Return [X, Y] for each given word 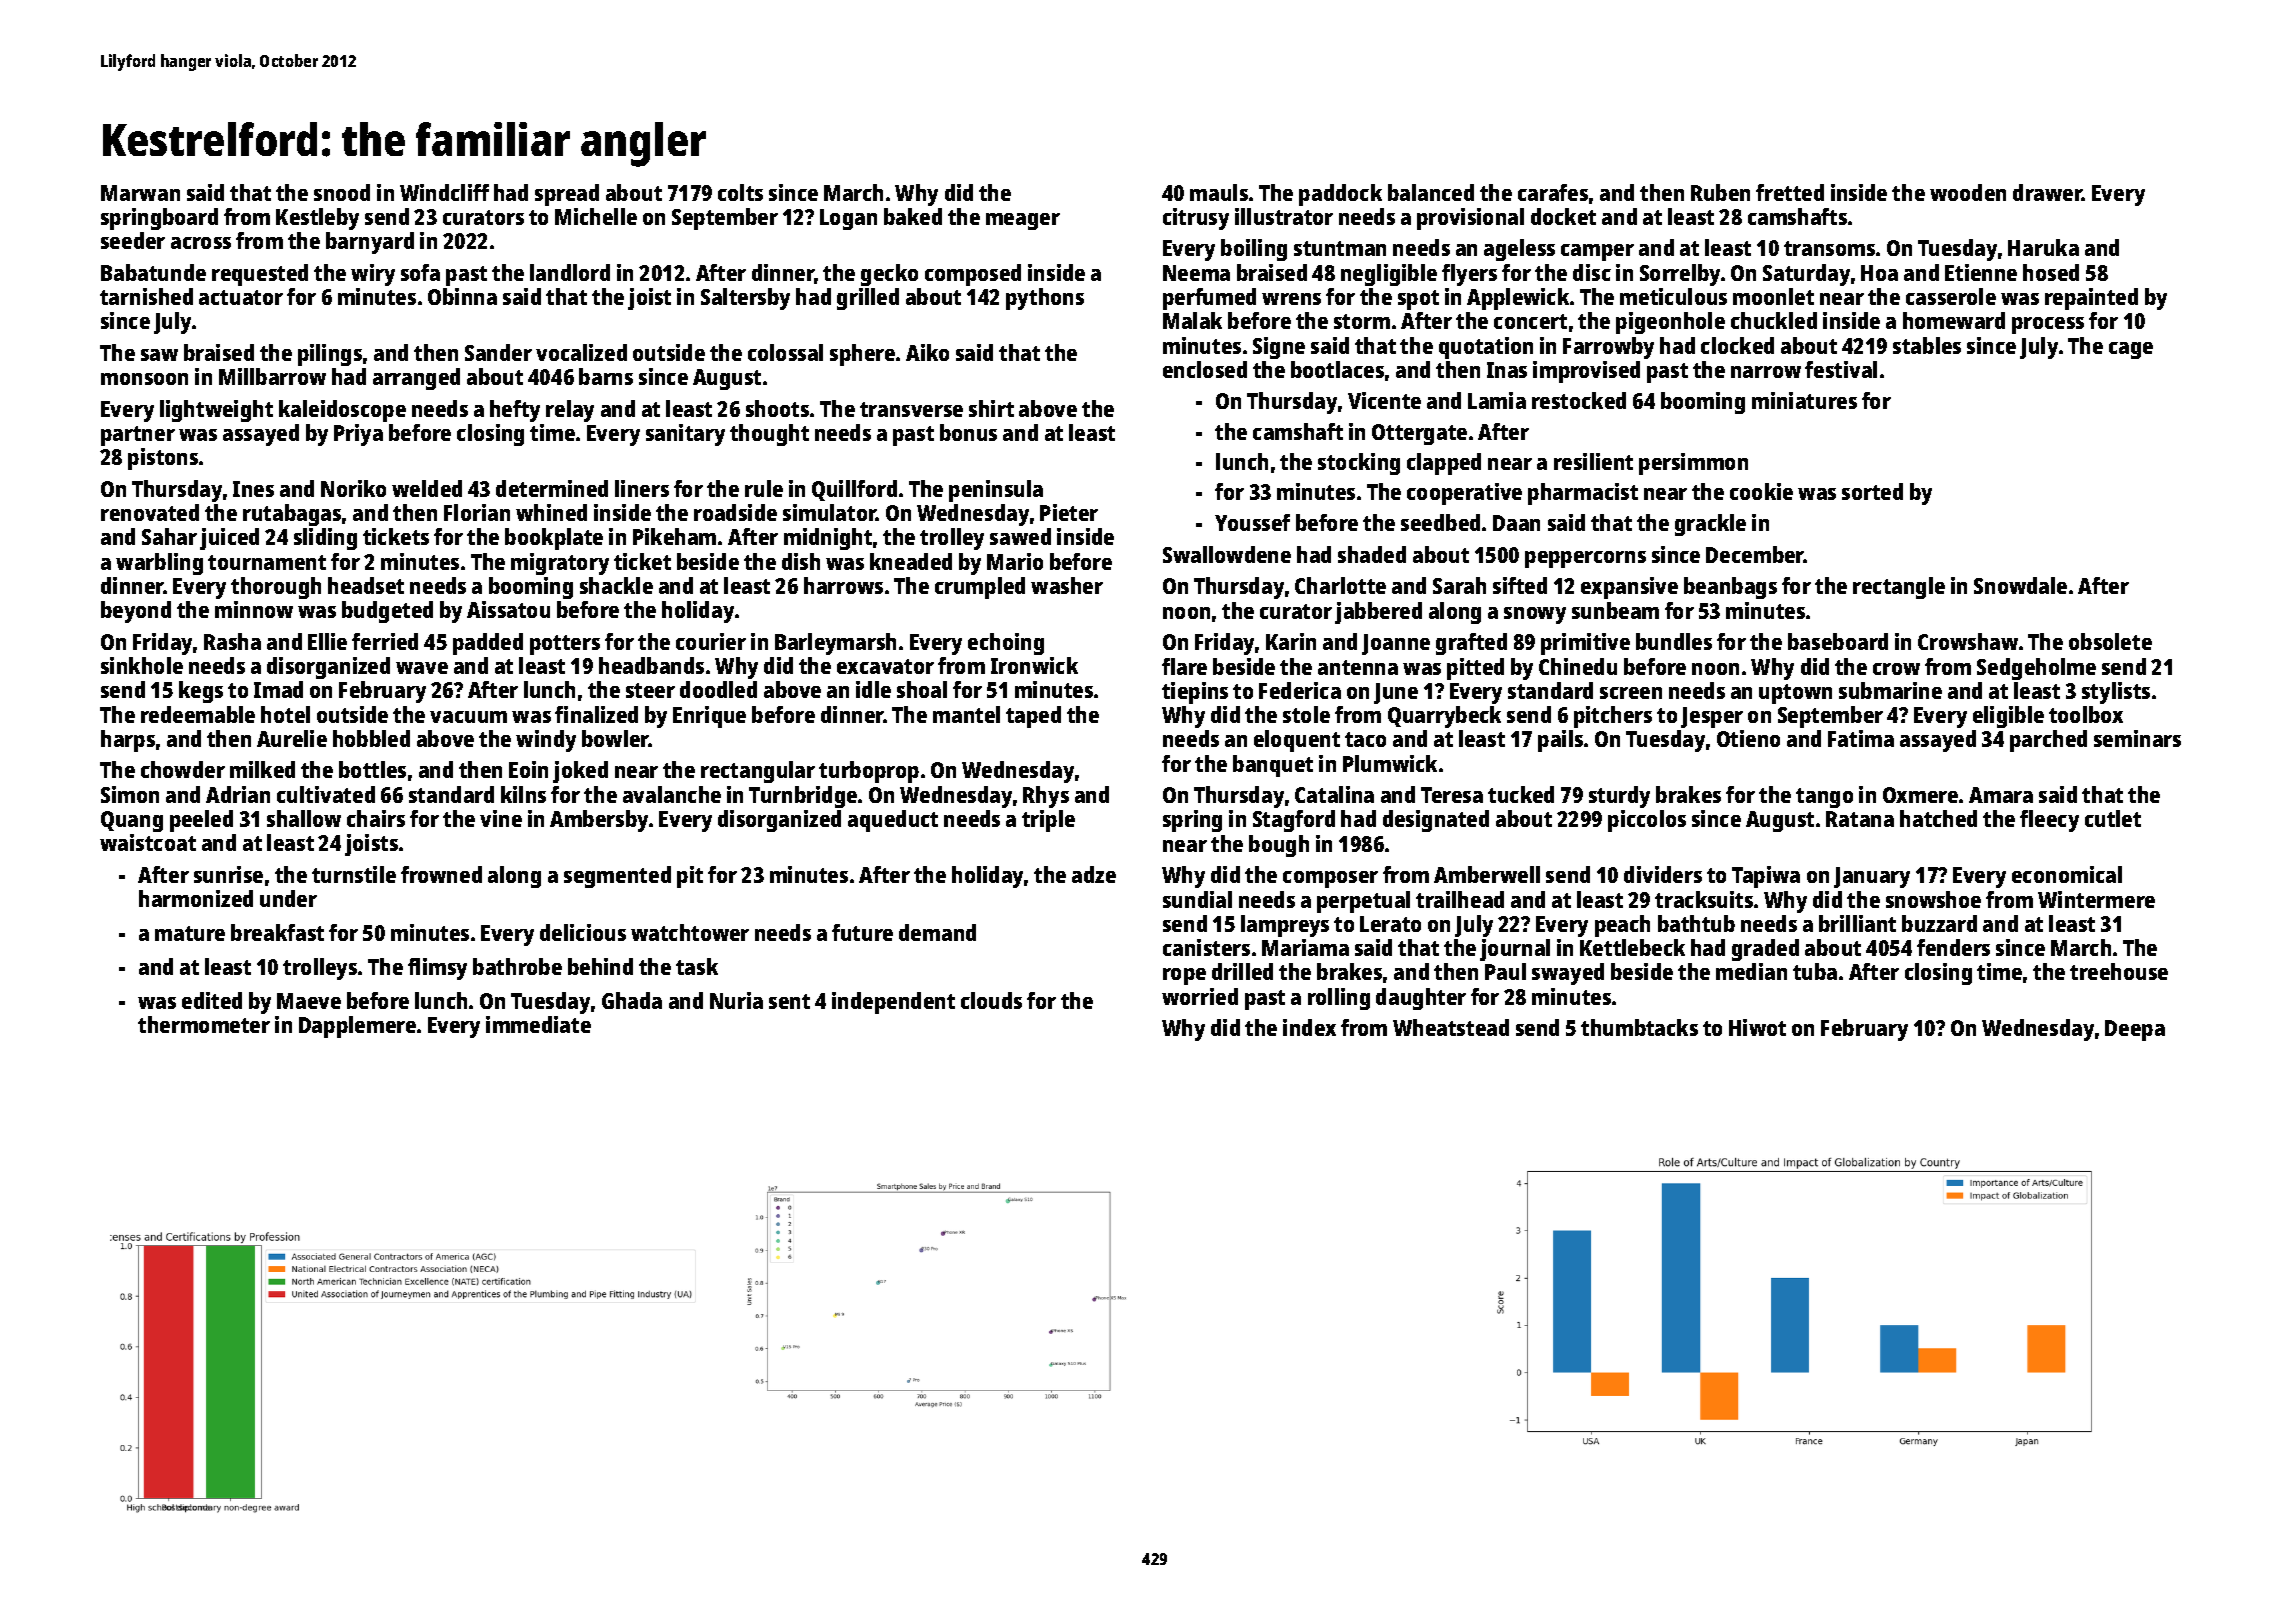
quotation [1486, 348]
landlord [570, 272]
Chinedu [1578, 666]
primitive [1585, 644]
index [1309, 1027]
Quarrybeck [1444, 717]
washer [1067, 585]
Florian [477, 512]
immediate [538, 1024]
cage [2131, 350]
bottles [372, 769]
